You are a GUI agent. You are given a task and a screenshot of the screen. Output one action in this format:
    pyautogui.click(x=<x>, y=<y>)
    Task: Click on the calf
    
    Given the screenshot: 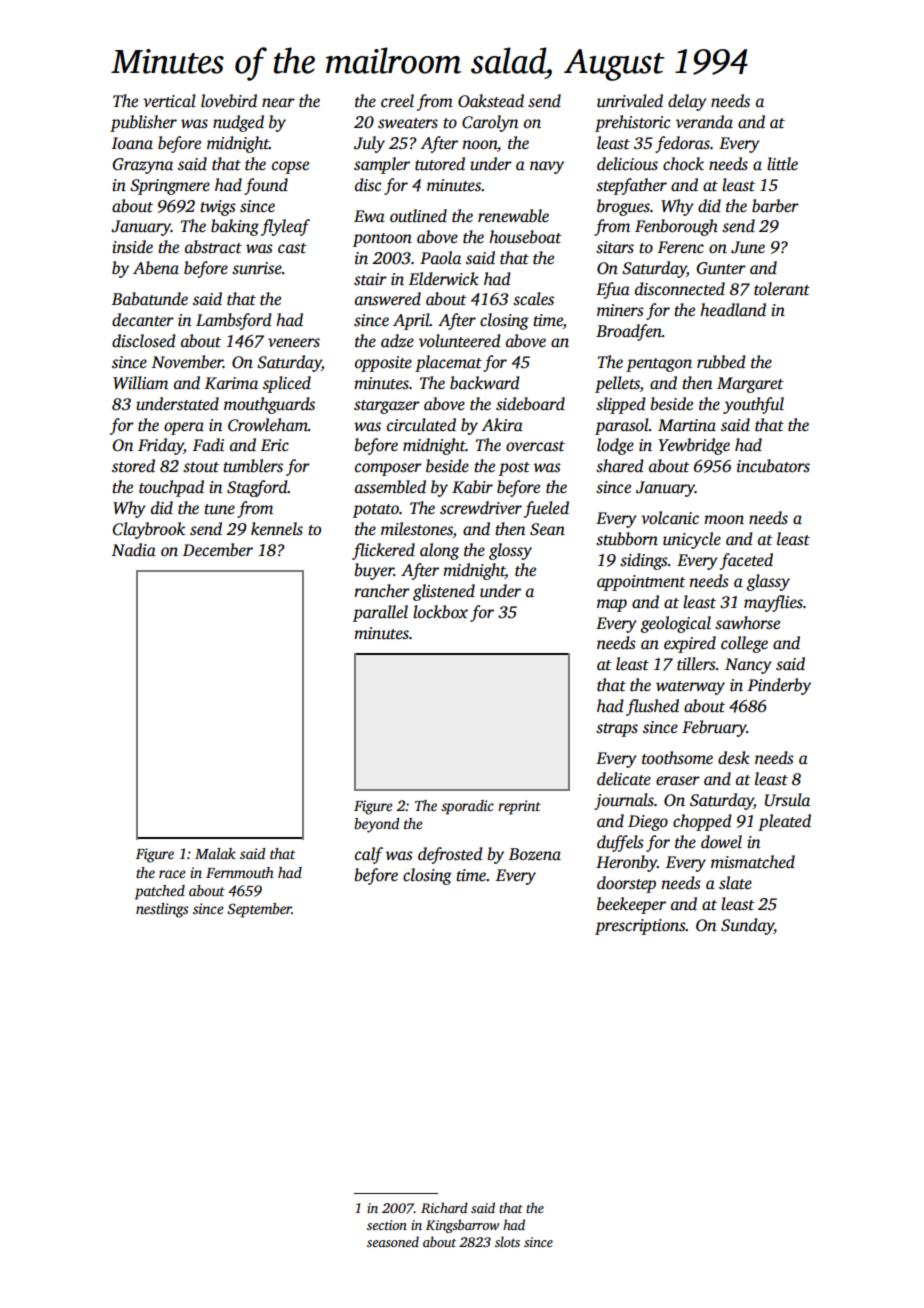 What is the action you would take?
    pyautogui.click(x=369, y=855)
